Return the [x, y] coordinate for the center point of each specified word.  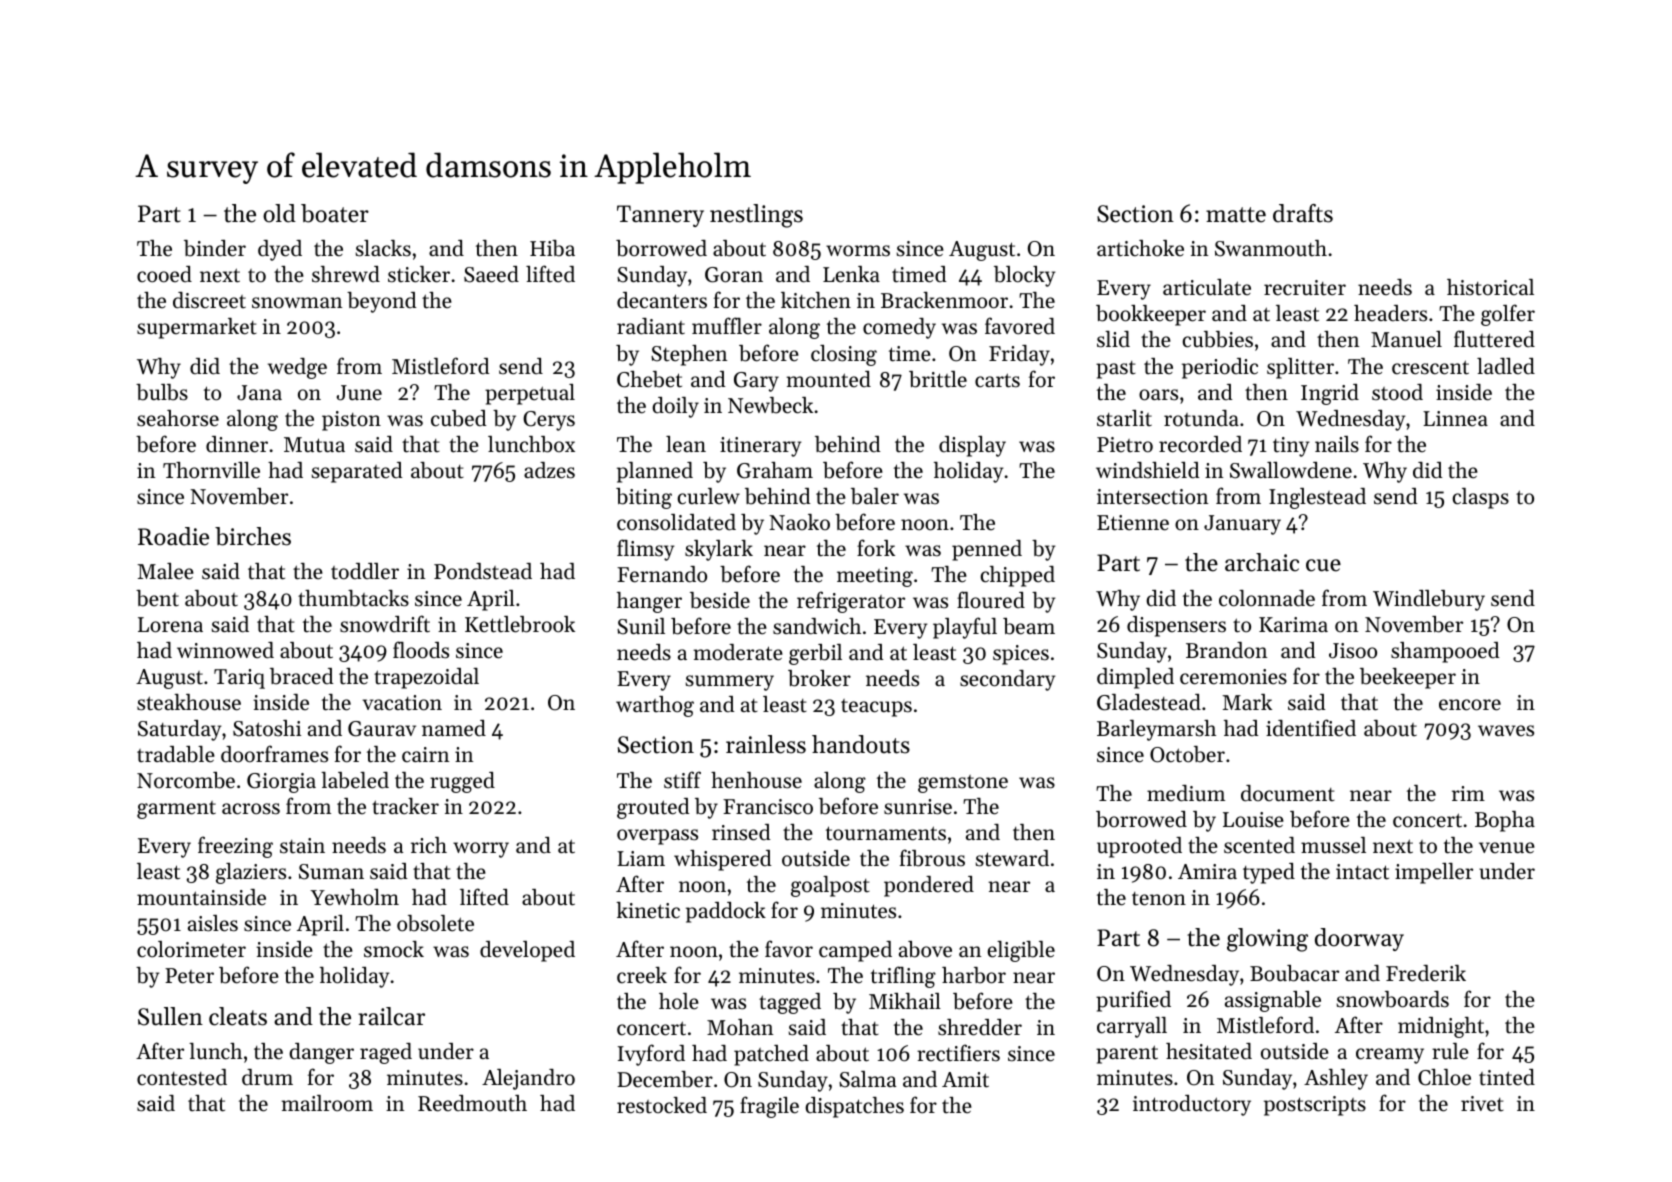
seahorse [178, 418]
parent [1127, 1054]
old [279, 213]
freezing [235, 847]
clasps [1481, 498]
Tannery [660, 216]
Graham [775, 470]
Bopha [1505, 821]
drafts [1303, 213]
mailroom [327, 1103]
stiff [682, 779]
